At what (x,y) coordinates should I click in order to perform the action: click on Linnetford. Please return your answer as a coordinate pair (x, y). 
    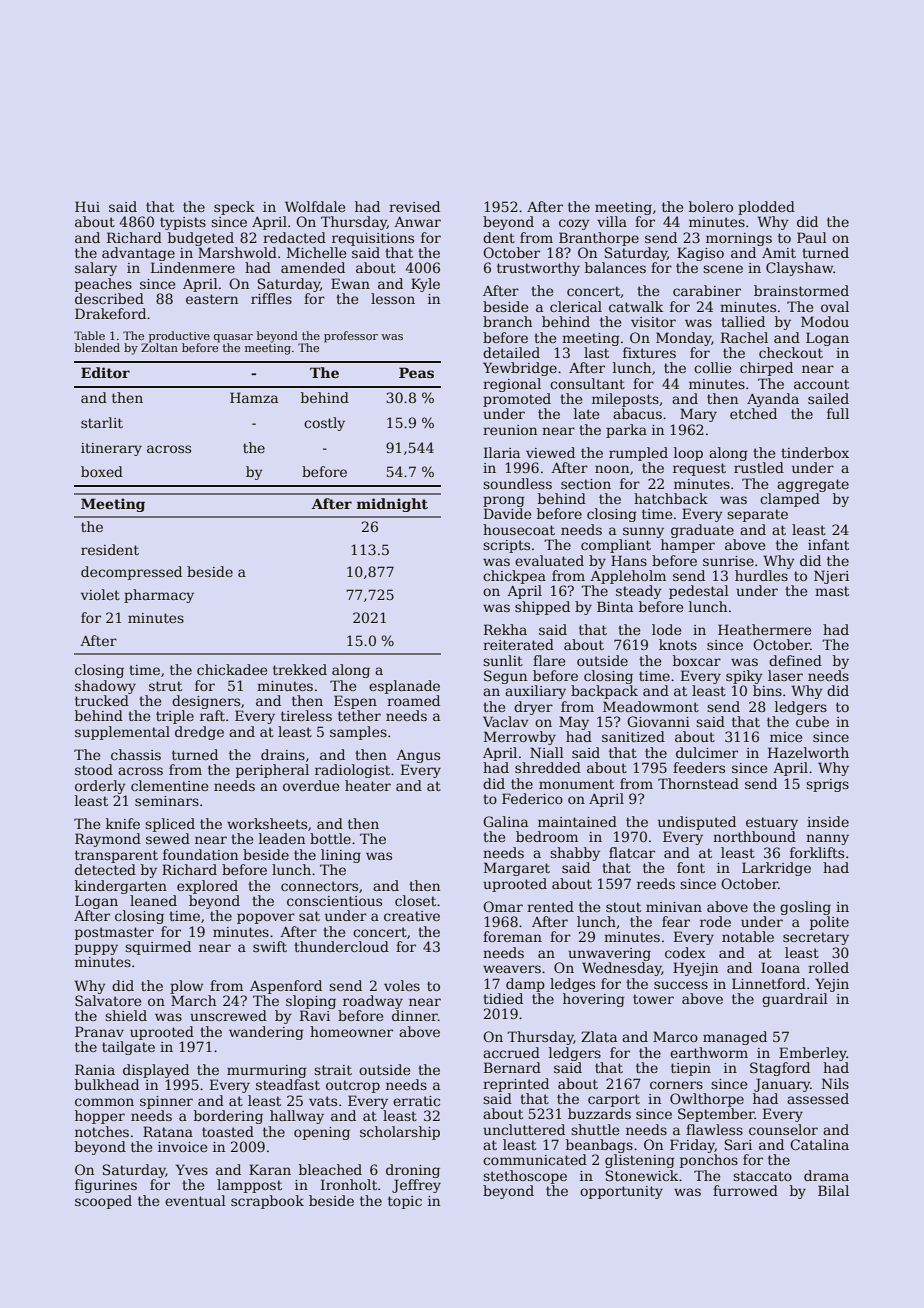
    Looking at the image, I should click on (769, 983).
